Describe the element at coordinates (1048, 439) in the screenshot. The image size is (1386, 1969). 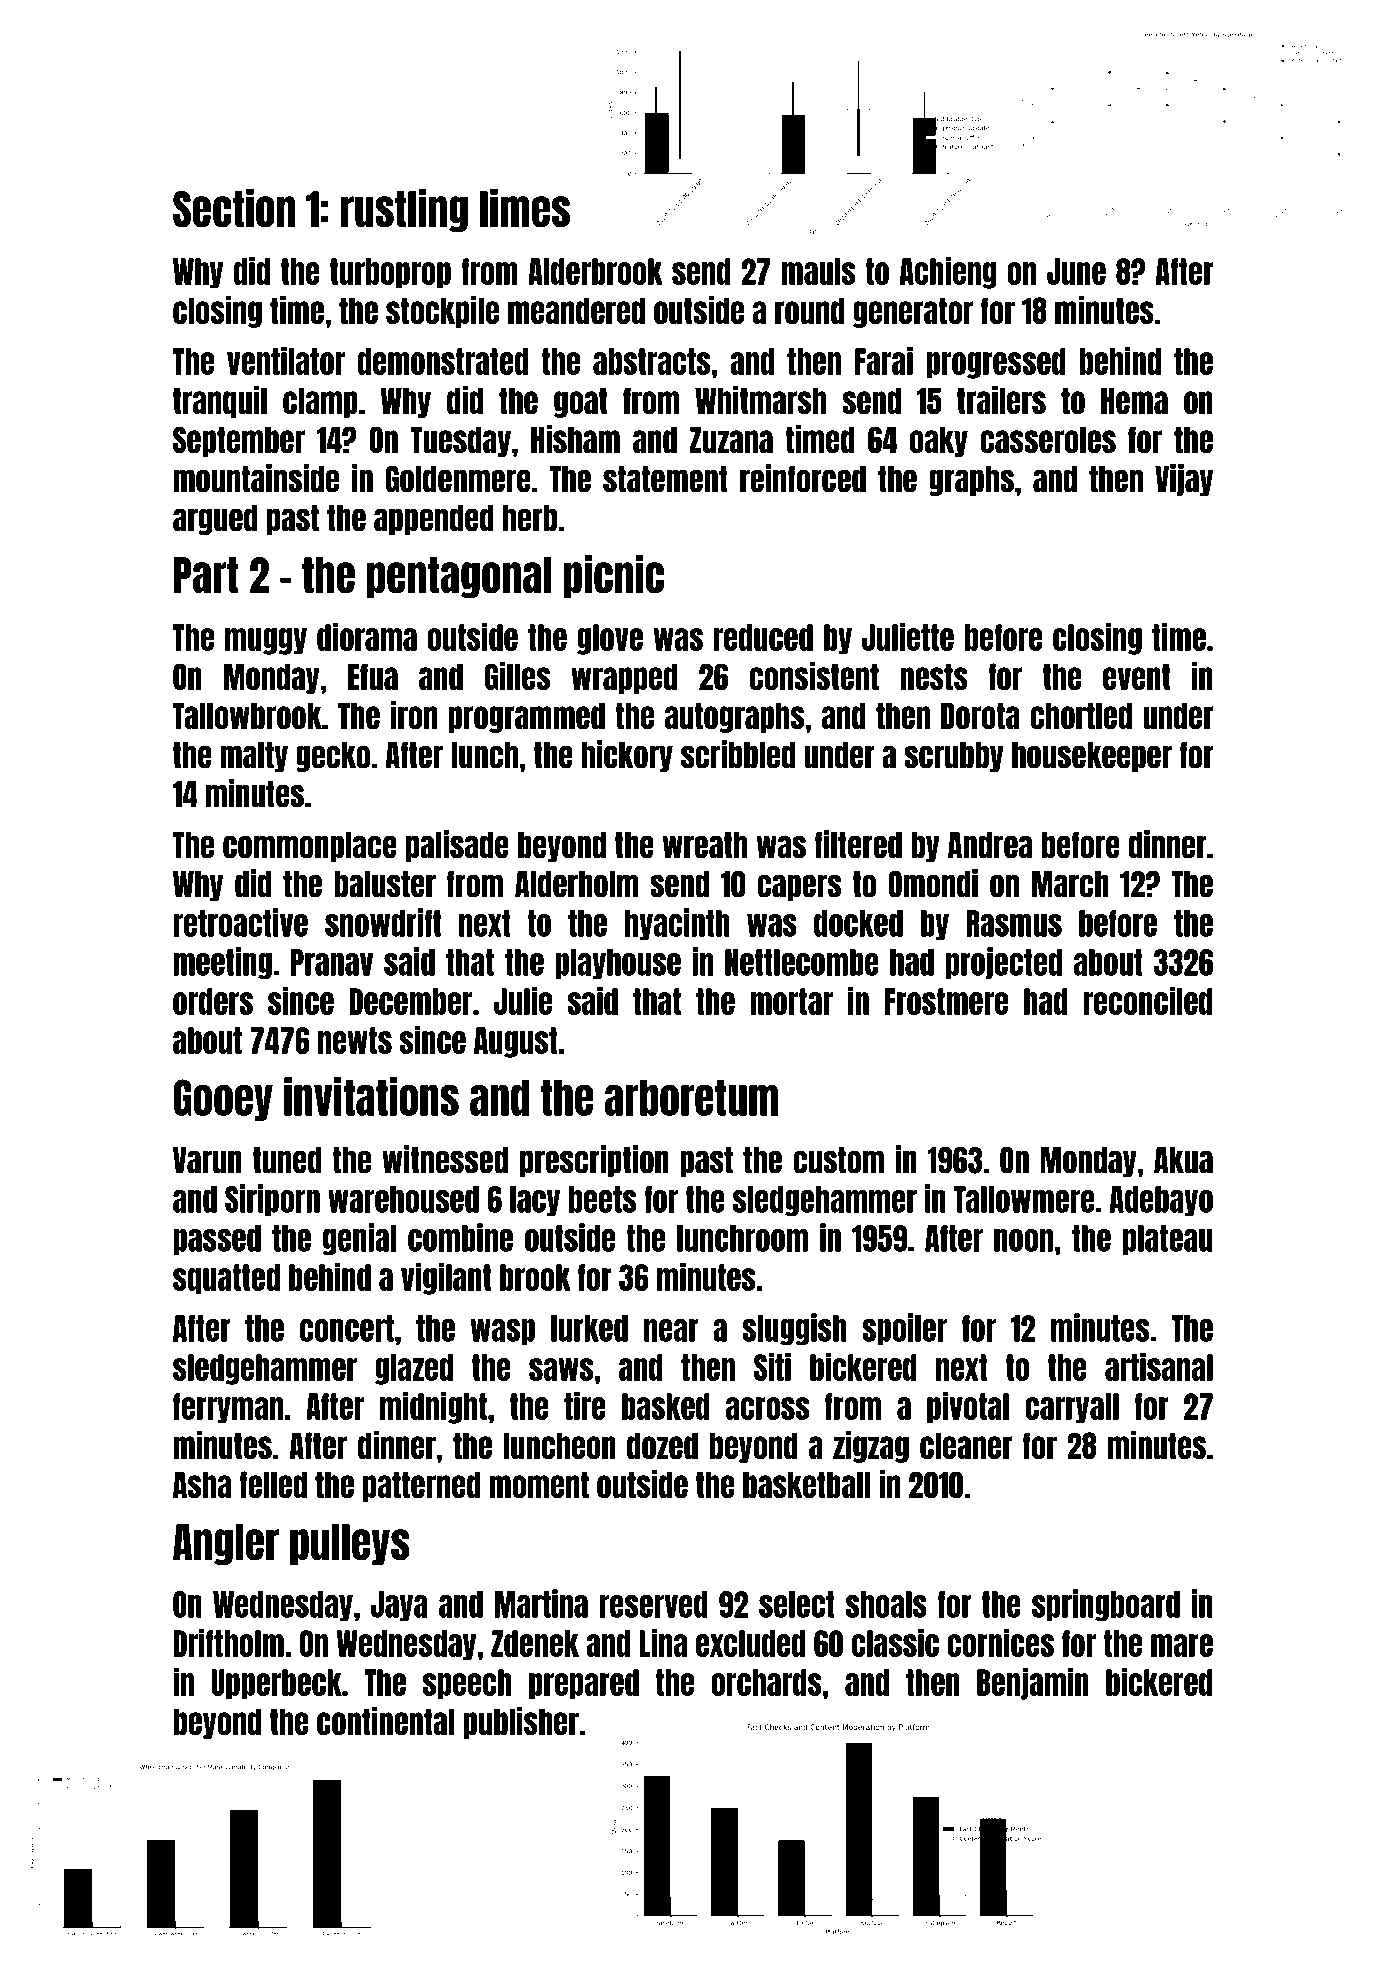
I see `casseroles` at that location.
